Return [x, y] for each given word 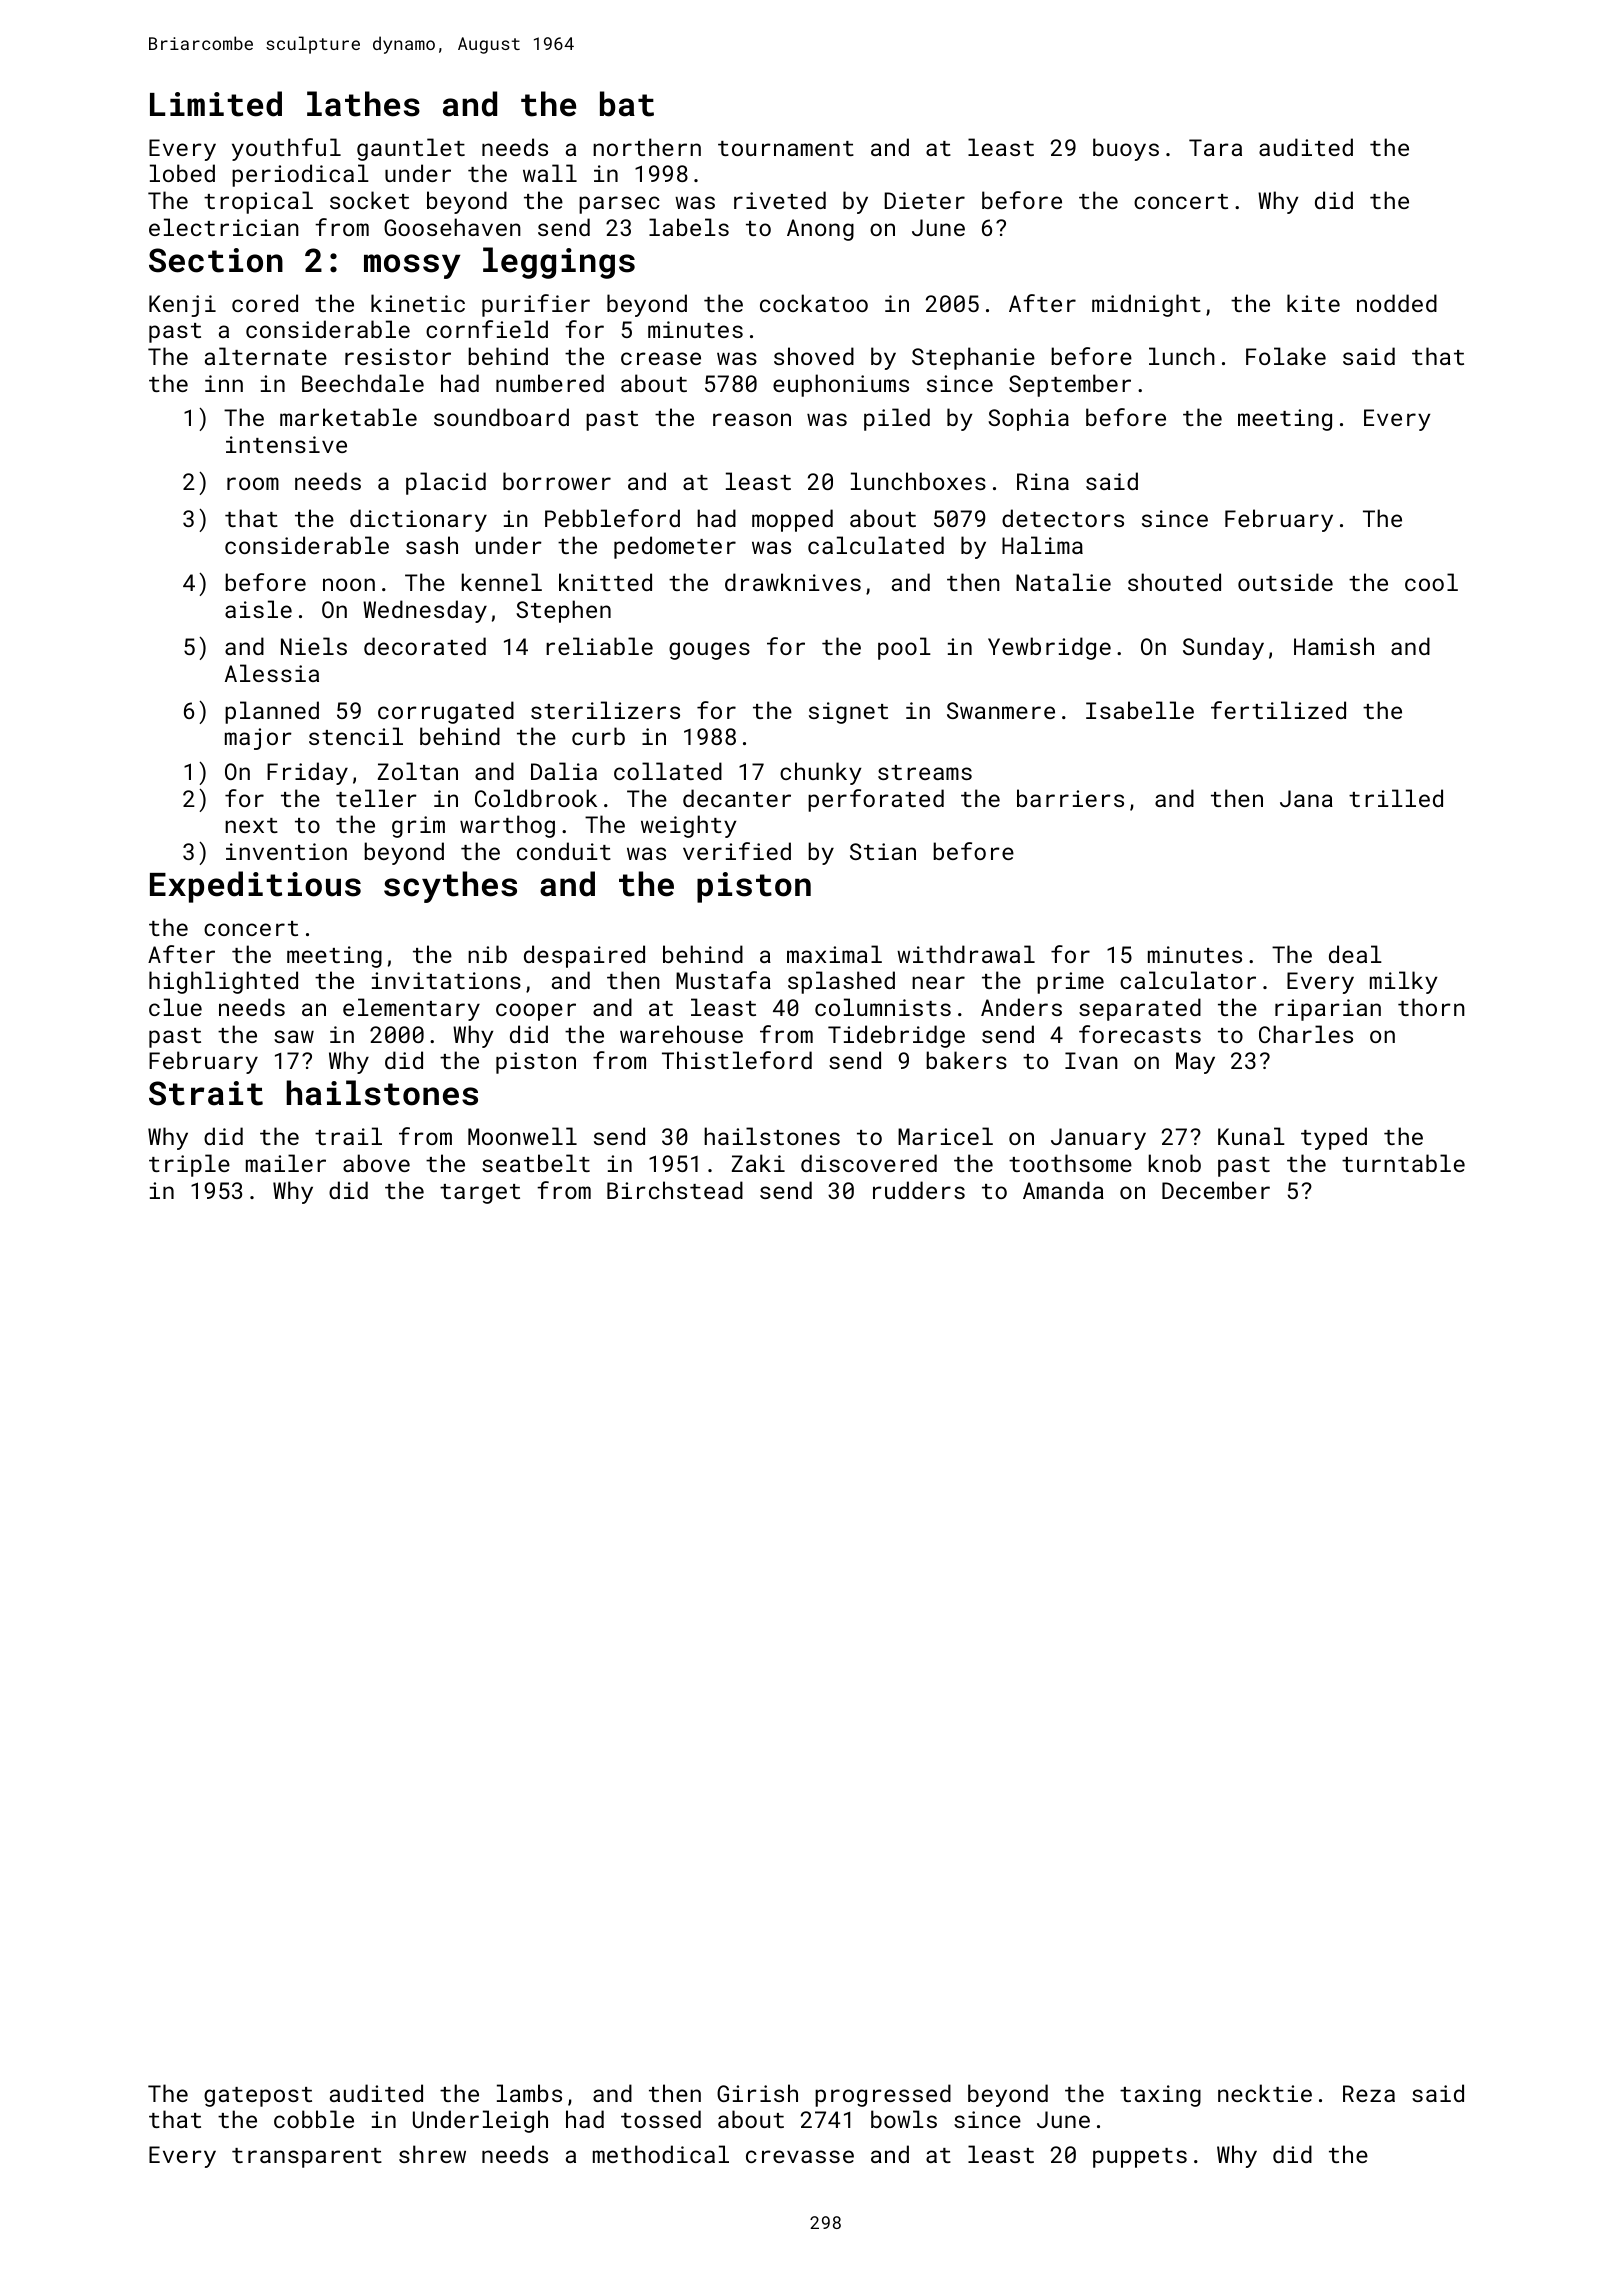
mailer [286, 1163]
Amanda [1063, 1190]
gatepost [258, 2097]
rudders [919, 1190]
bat [627, 104]
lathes [363, 104]
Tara [1215, 147]
